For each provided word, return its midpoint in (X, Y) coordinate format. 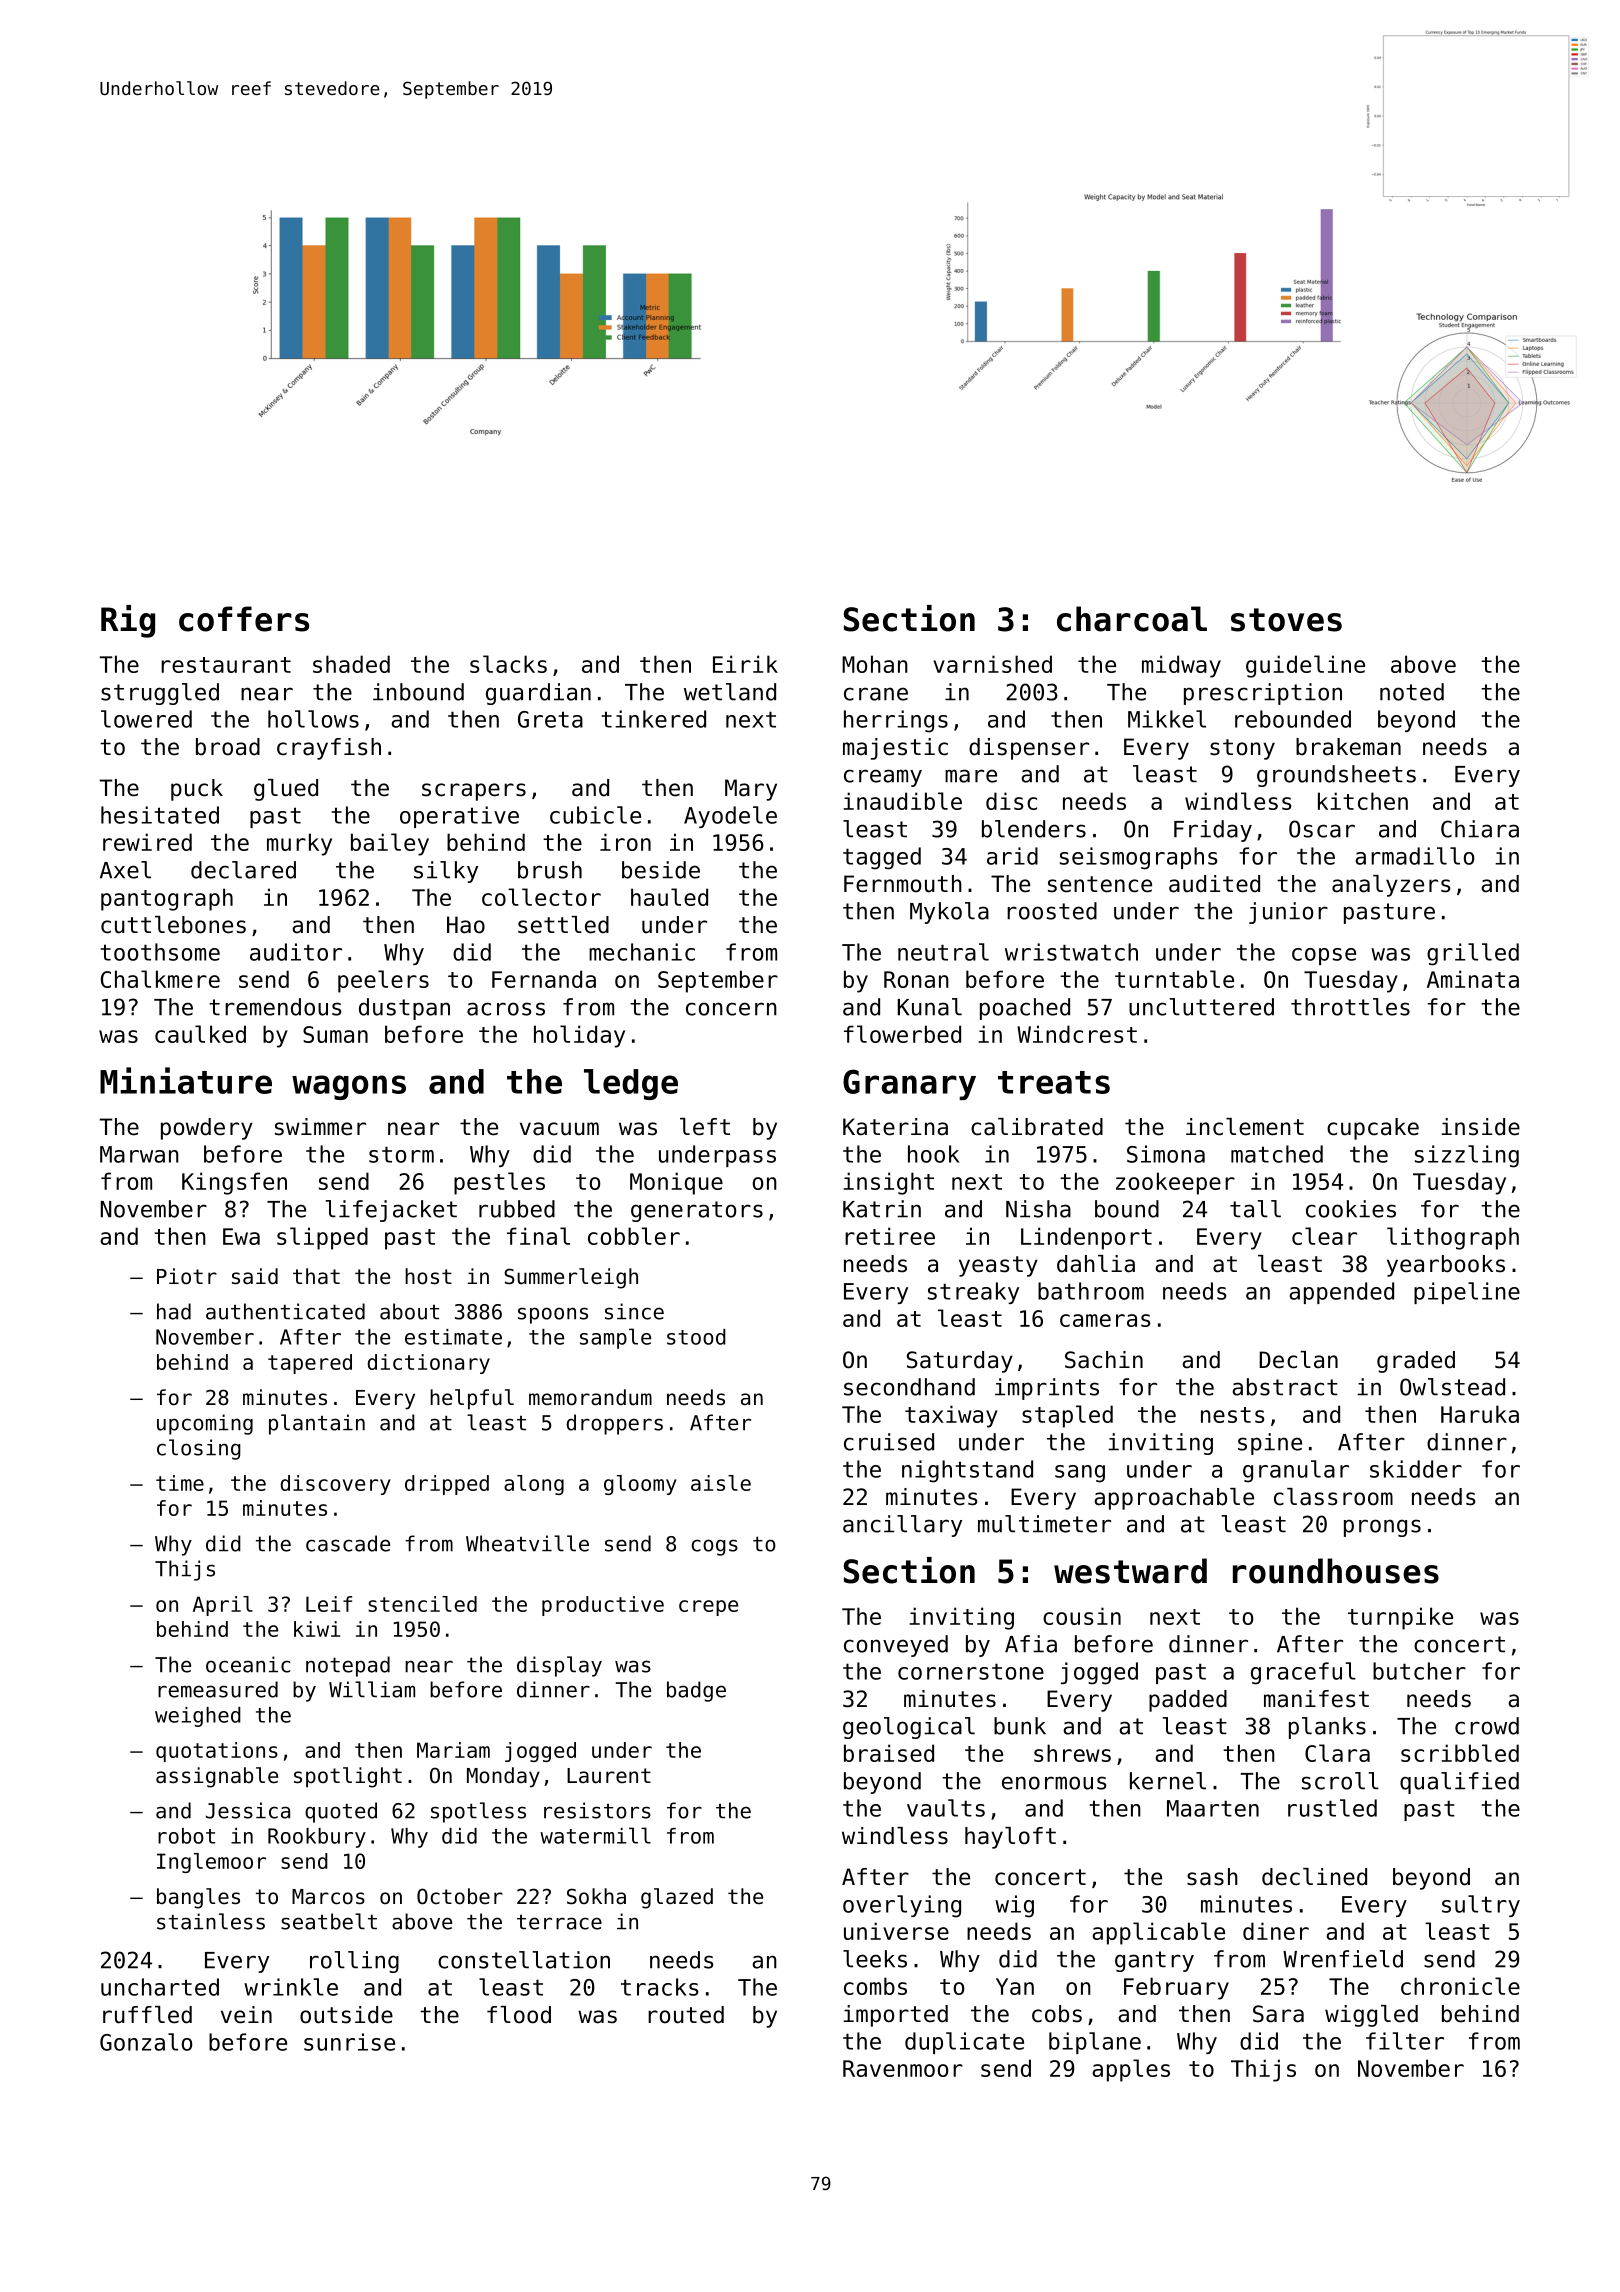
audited (1214, 884)
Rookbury (317, 1838)
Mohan (875, 664)
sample (615, 1338)
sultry (1481, 1906)
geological (909, 1728)
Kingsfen (234, 1183)
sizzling (1467, 1156)
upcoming (205, 1424)
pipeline (1467, 1293)
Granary (909, 1084)
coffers (244, 619)
